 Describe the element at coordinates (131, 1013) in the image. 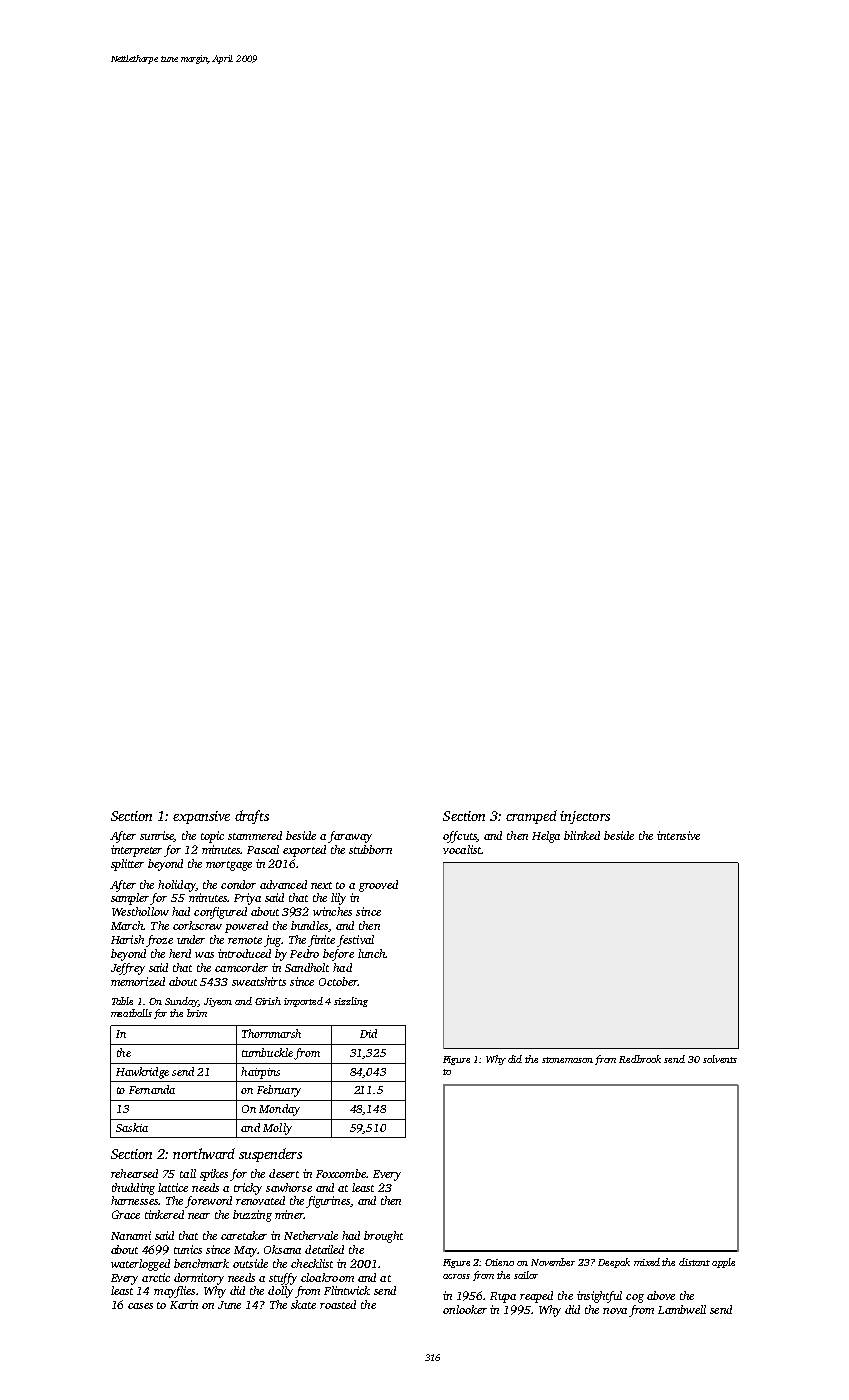

I see `meatballs` at that location.
